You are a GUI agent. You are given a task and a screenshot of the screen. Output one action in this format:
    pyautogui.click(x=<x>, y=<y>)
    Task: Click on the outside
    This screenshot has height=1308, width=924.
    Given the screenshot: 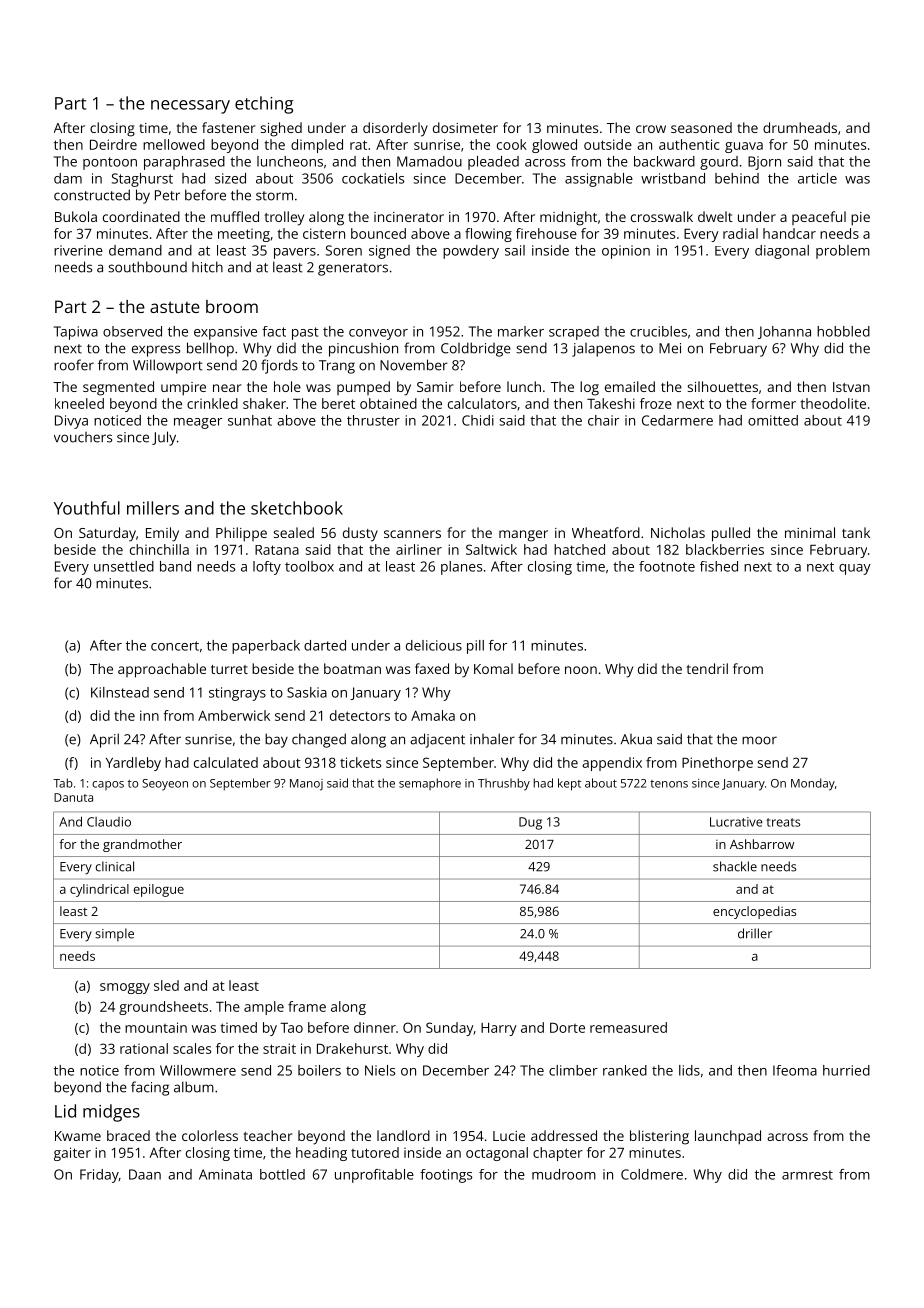 What is the action you would take?
    pyautogui.click(x=608, y=144)
